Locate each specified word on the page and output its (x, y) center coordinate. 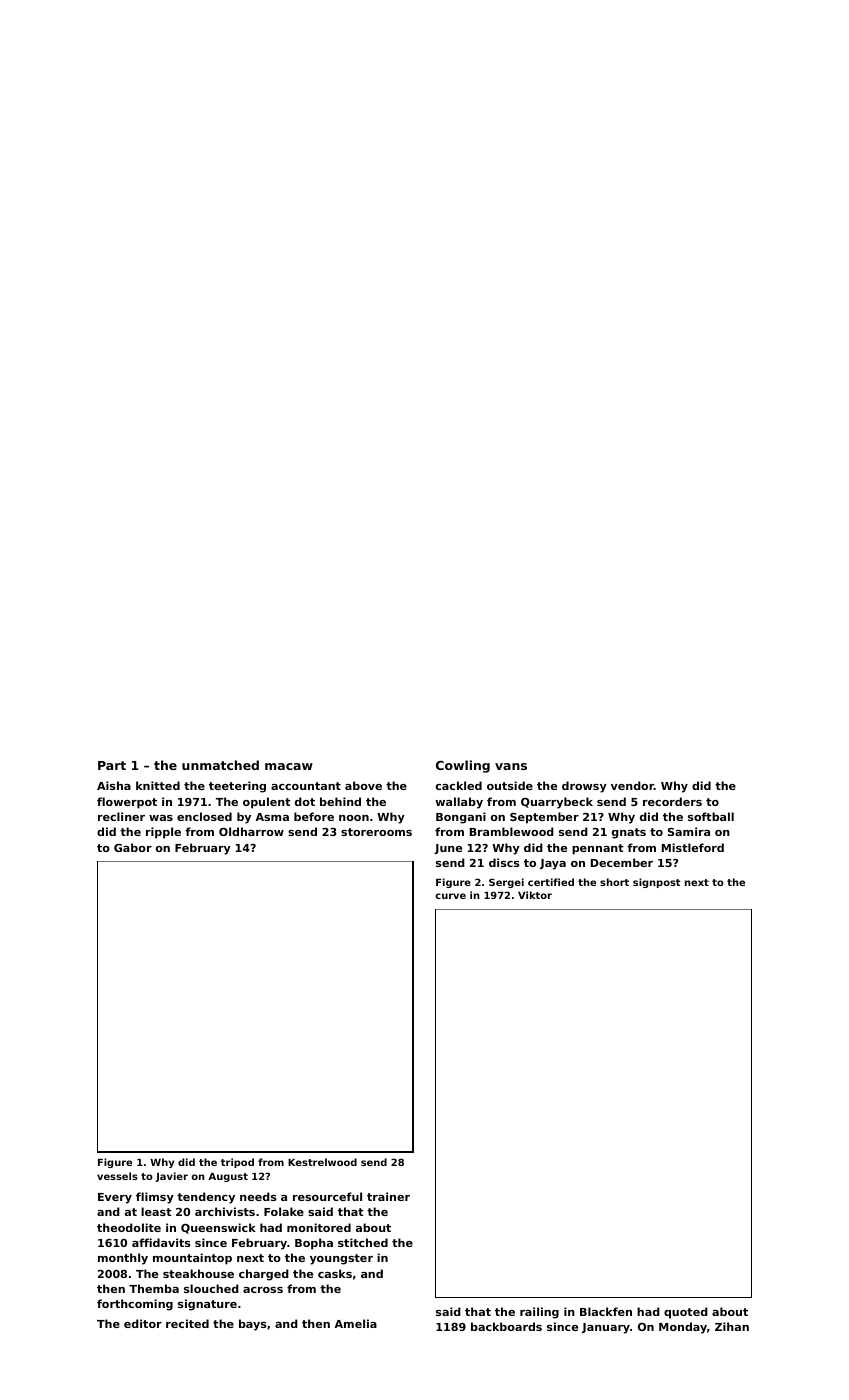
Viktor (535, 895)
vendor (632, 785)
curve (450, 896)
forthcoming (135, 1305)
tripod (237, 1163)
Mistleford (693, 847)
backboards (506, 1326)
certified (551, 882)
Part (112, 765)
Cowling (463, 766)
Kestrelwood (322, 1162)
